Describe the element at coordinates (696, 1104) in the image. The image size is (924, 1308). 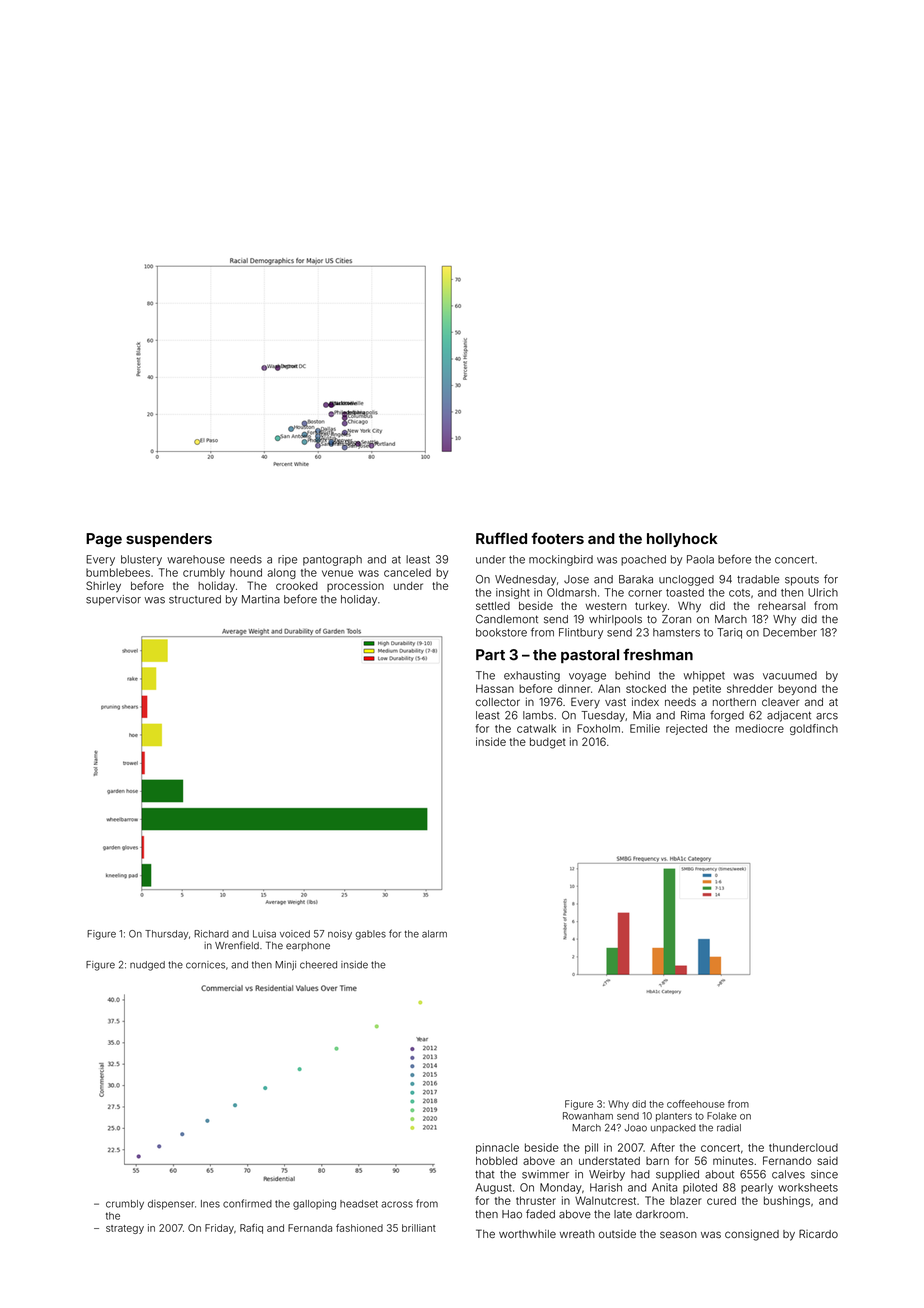
I see `coffeehouse` at that location.
